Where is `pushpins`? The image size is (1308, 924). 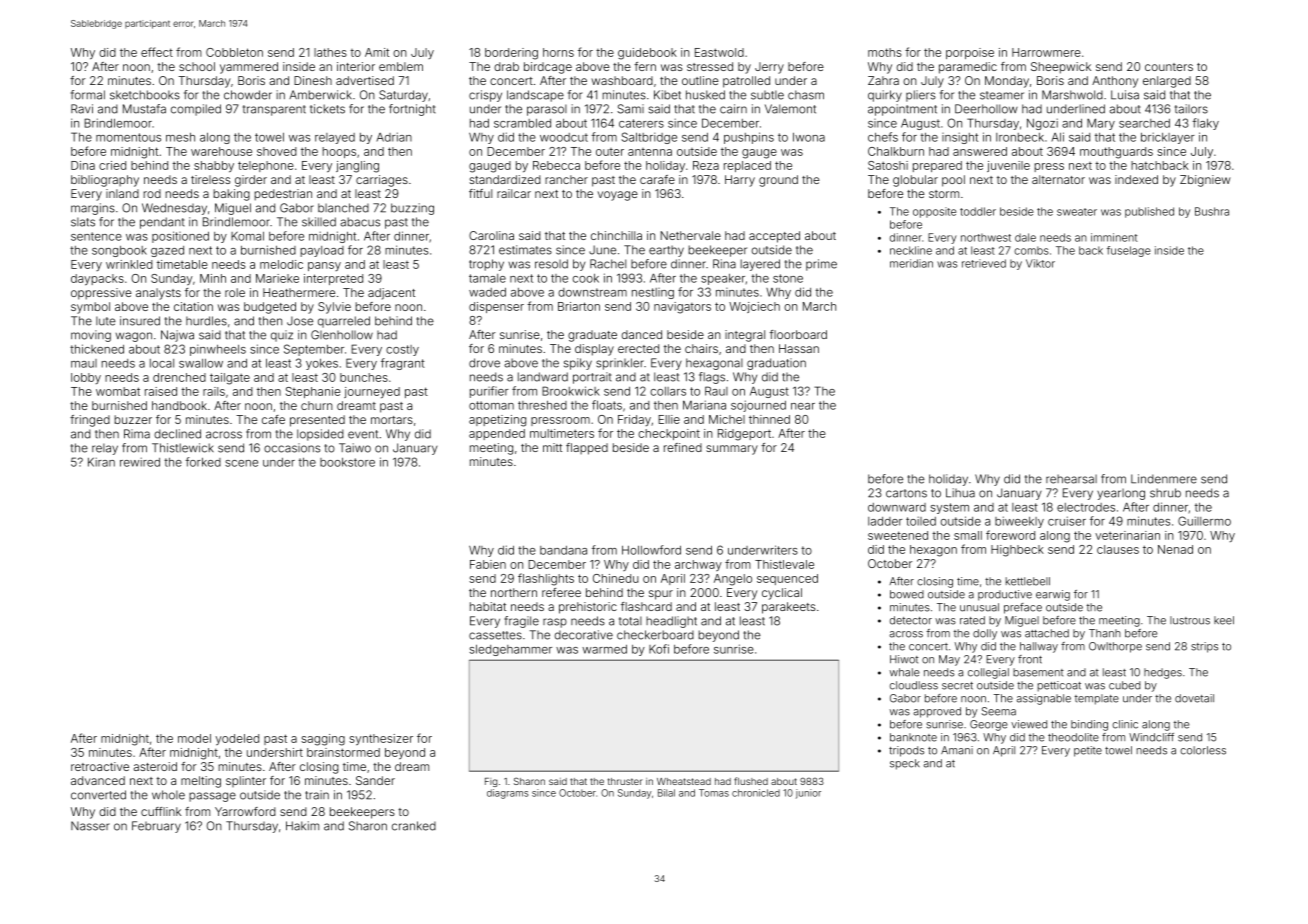
pushpins is located at coordinates (749, 138).
